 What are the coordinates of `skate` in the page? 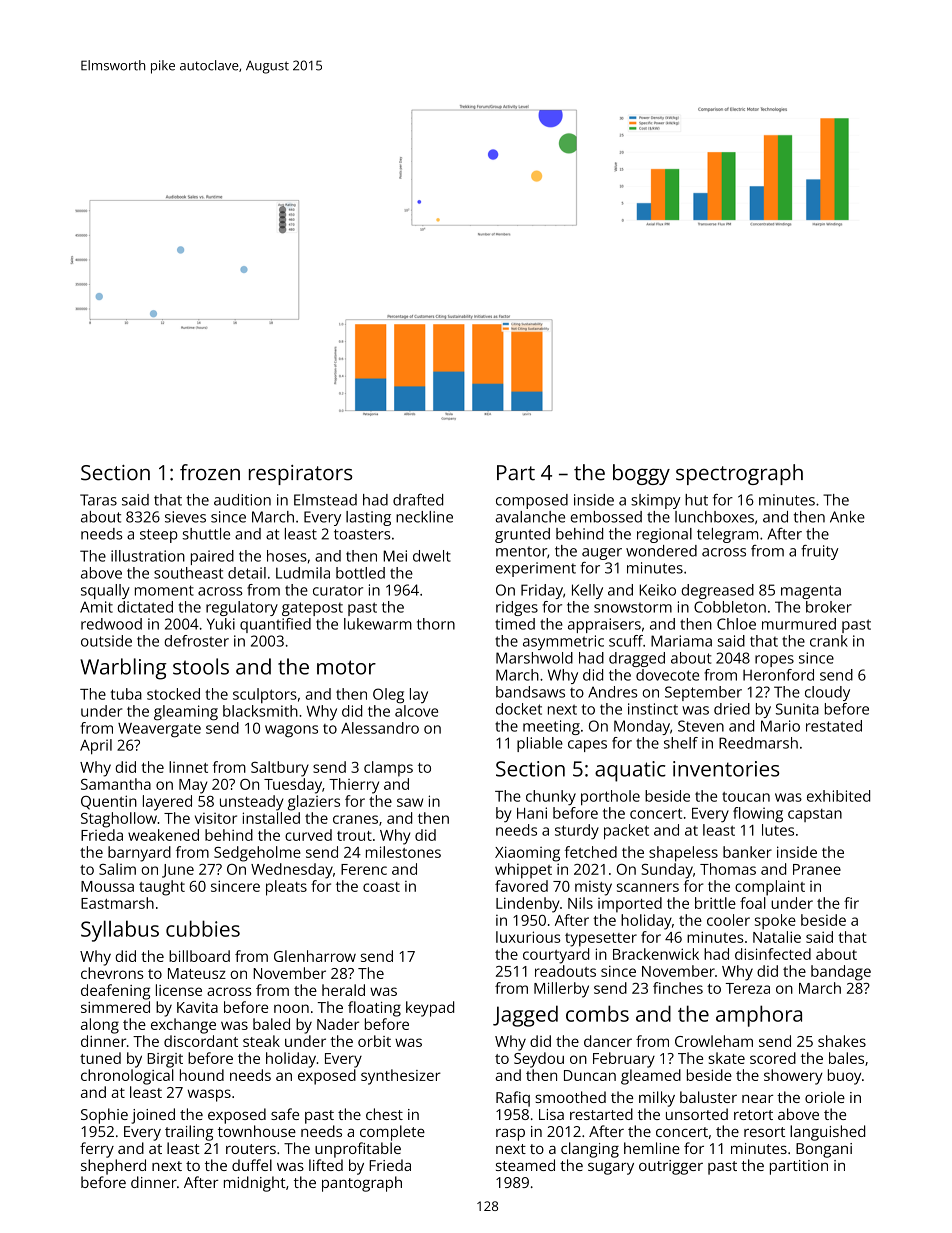 It's located at (726, 1058).
